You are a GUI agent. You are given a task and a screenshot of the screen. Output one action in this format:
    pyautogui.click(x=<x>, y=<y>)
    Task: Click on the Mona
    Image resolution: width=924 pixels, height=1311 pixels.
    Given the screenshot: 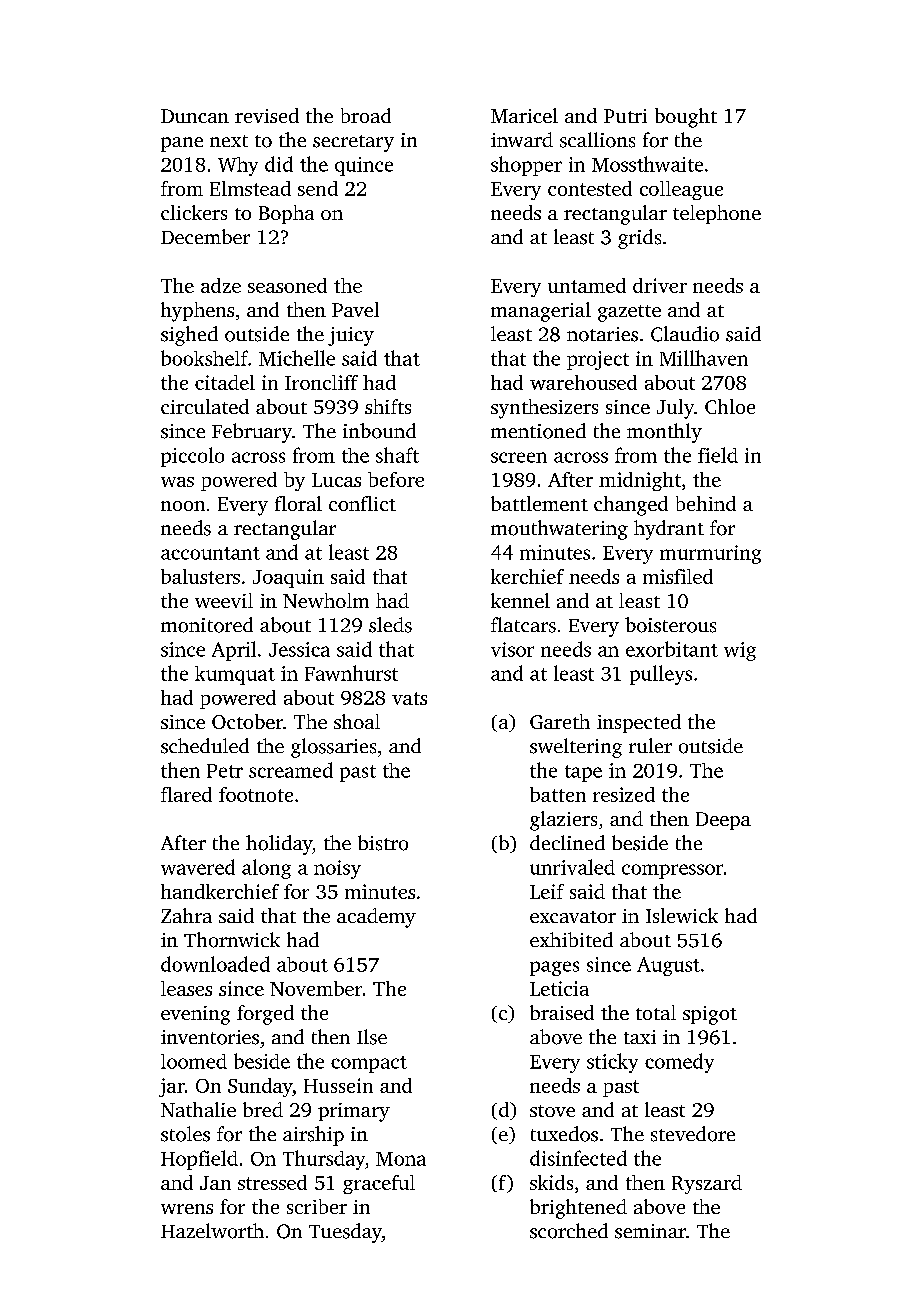 What is the action you would take?
    pyautogui.click(x=401, y=1159)
